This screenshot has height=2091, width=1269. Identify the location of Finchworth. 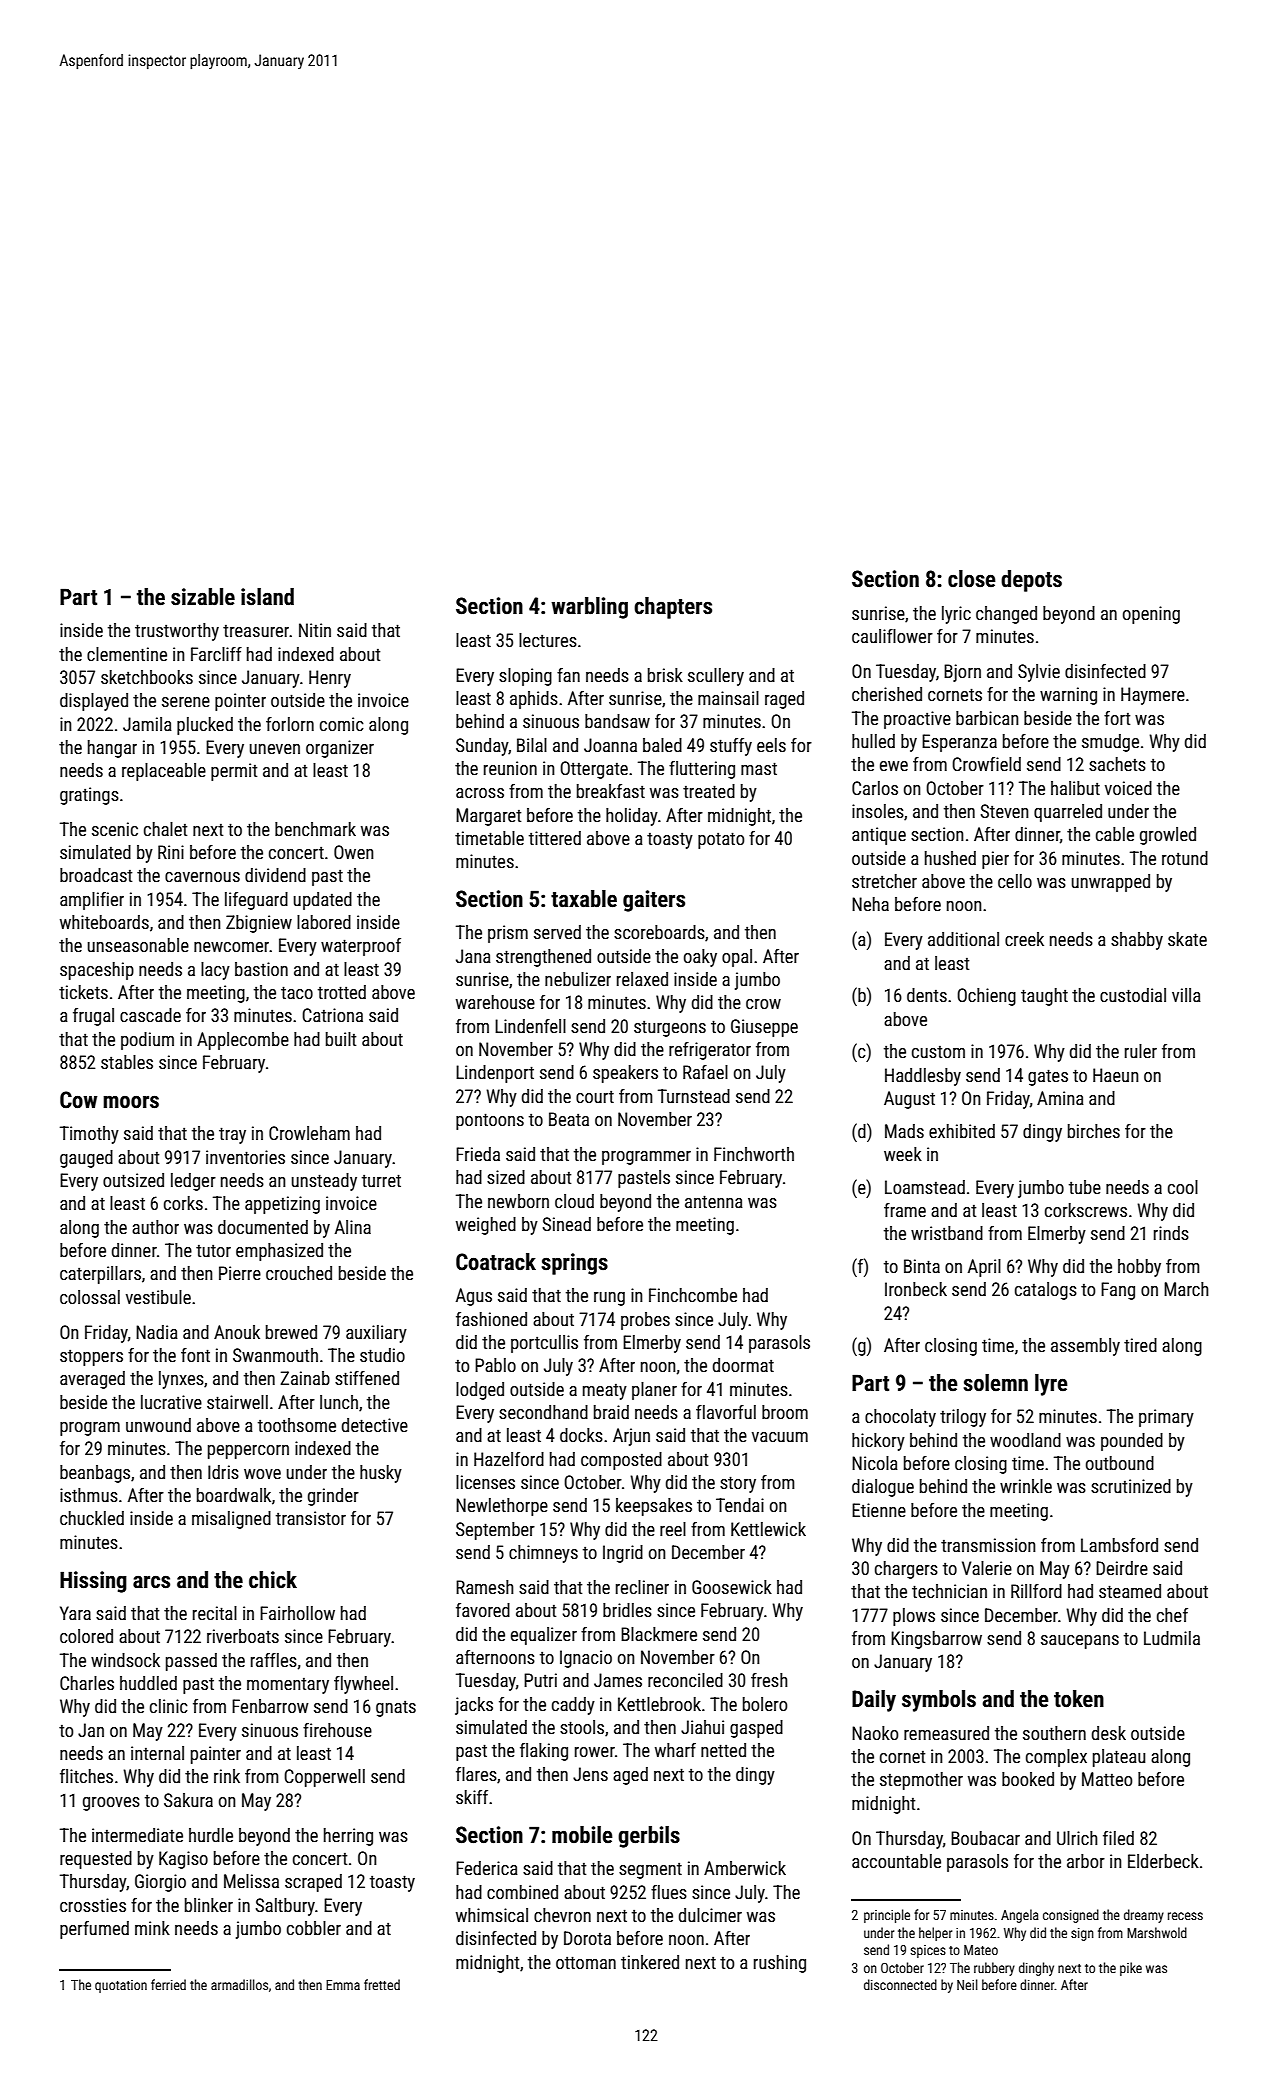
(754, 1154).
